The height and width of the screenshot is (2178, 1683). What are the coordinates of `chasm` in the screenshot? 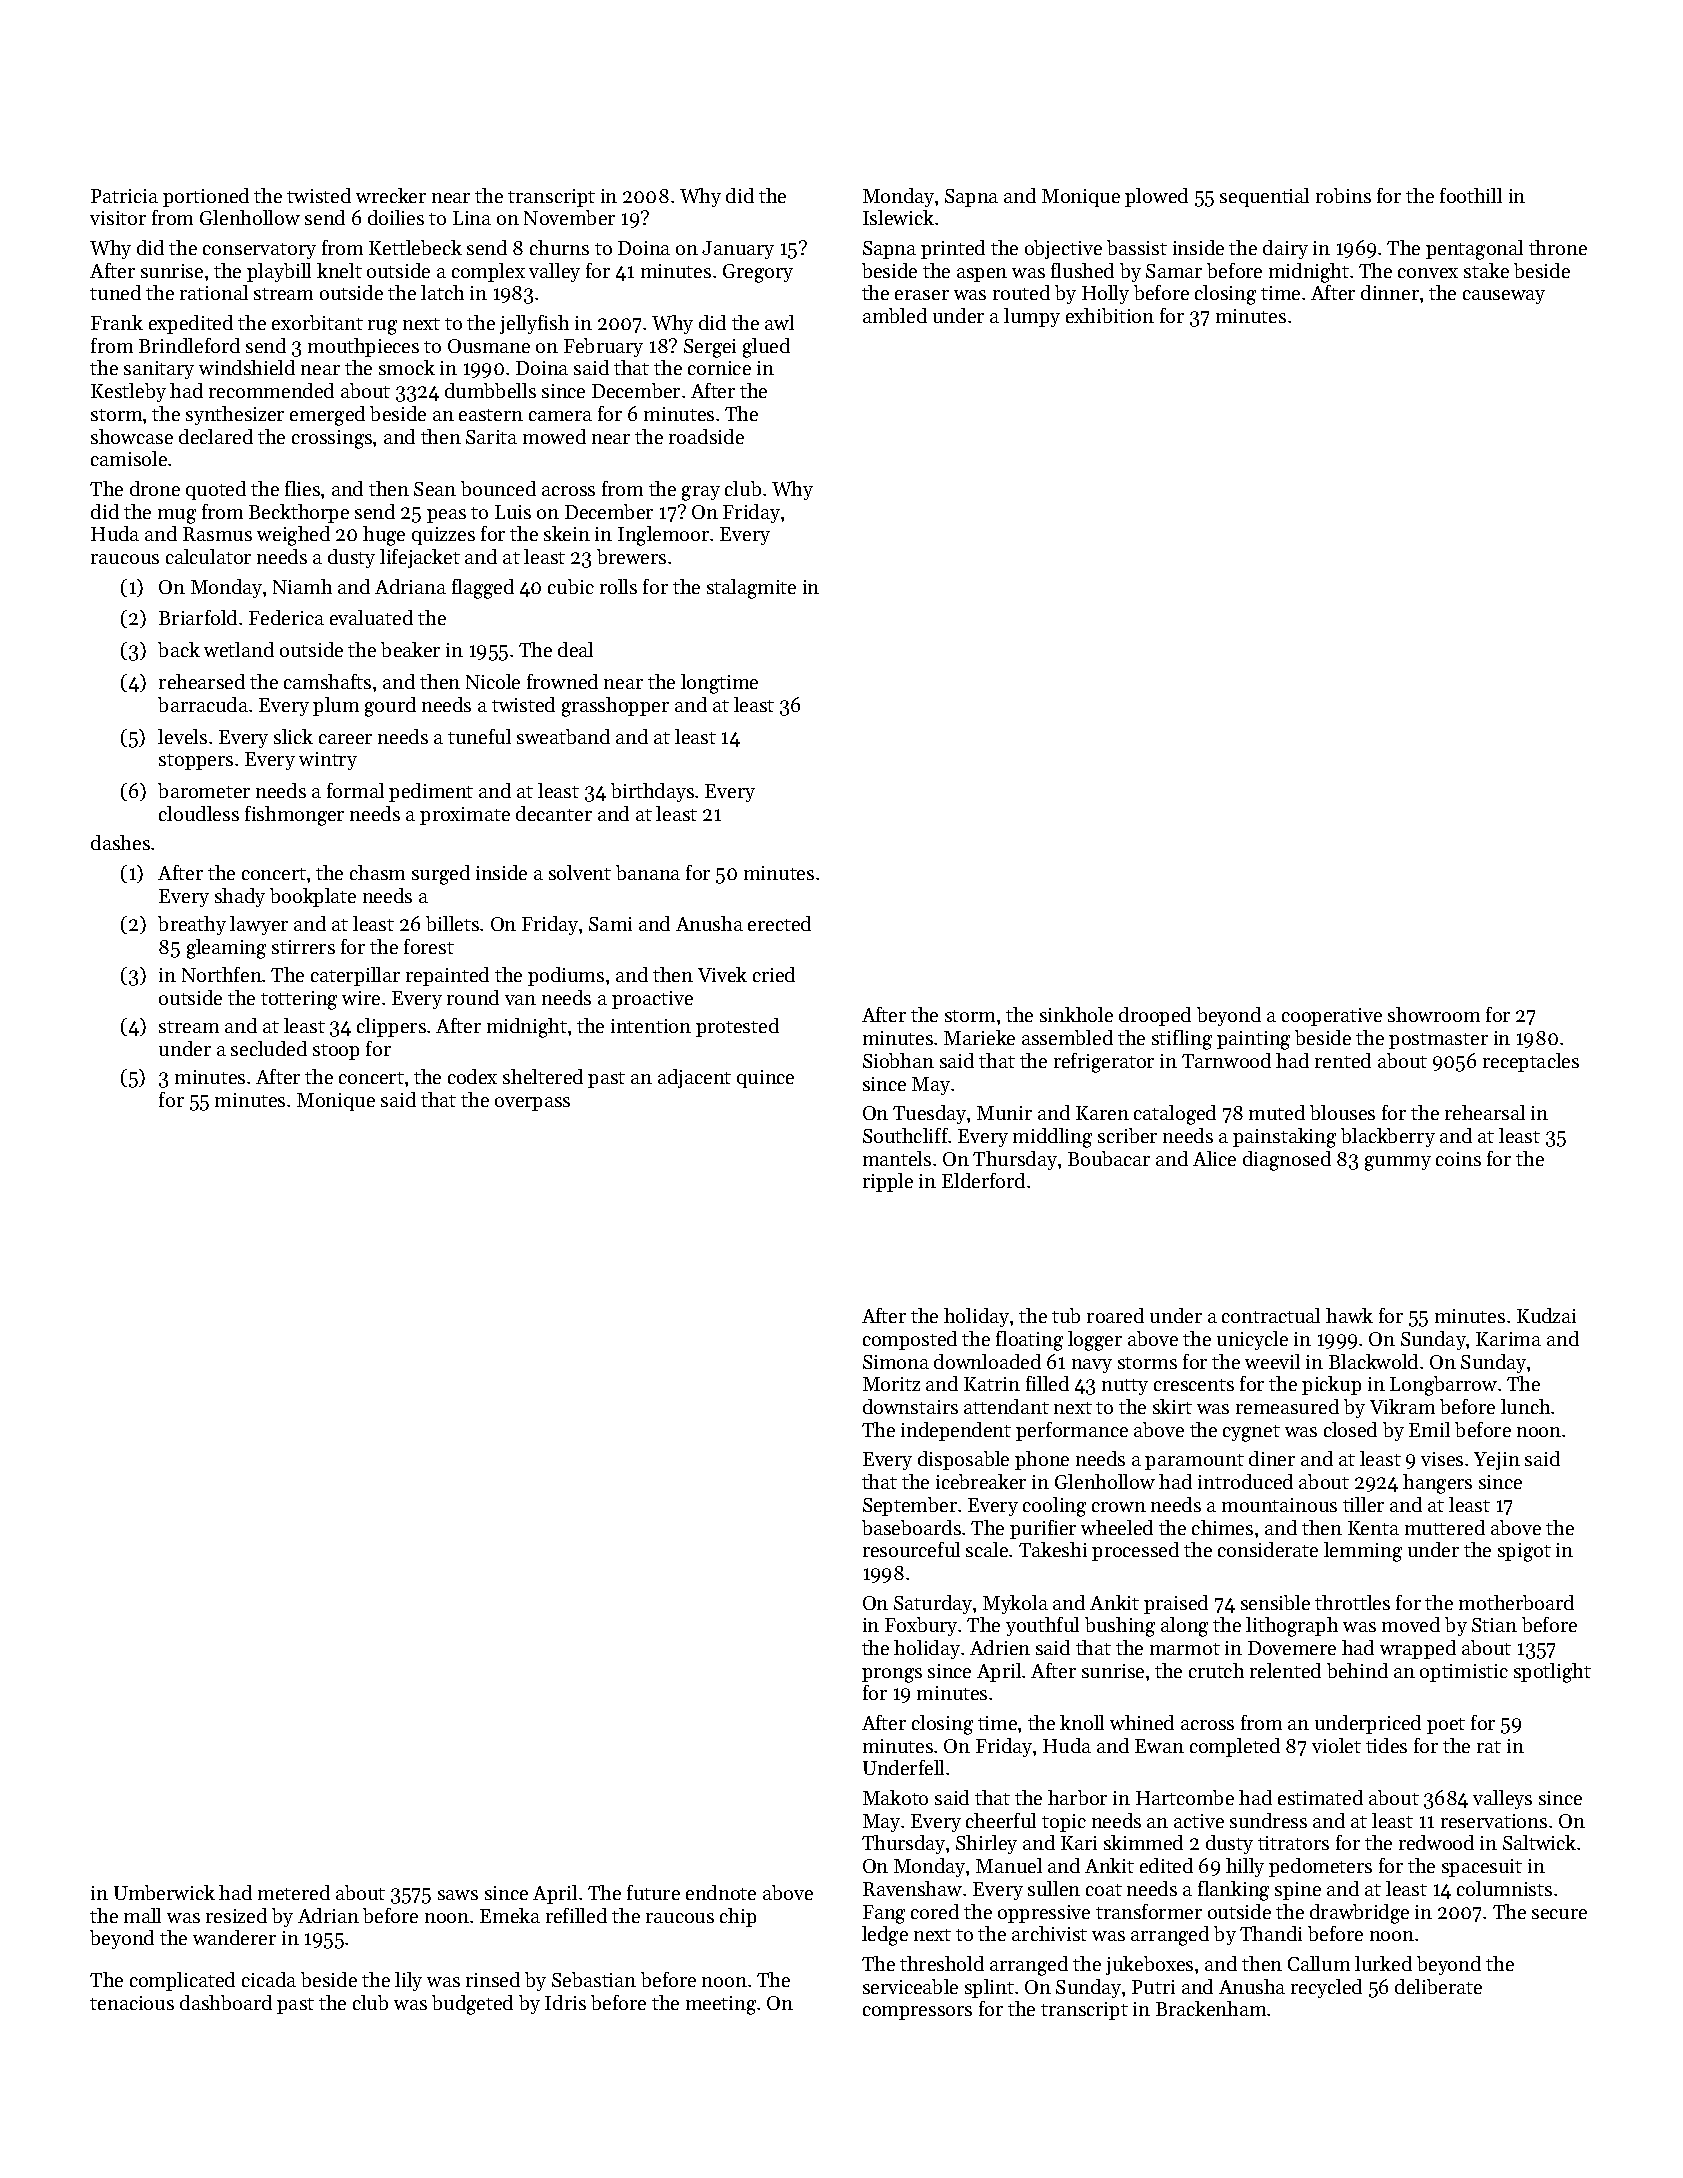 It's located at (377, 872).
